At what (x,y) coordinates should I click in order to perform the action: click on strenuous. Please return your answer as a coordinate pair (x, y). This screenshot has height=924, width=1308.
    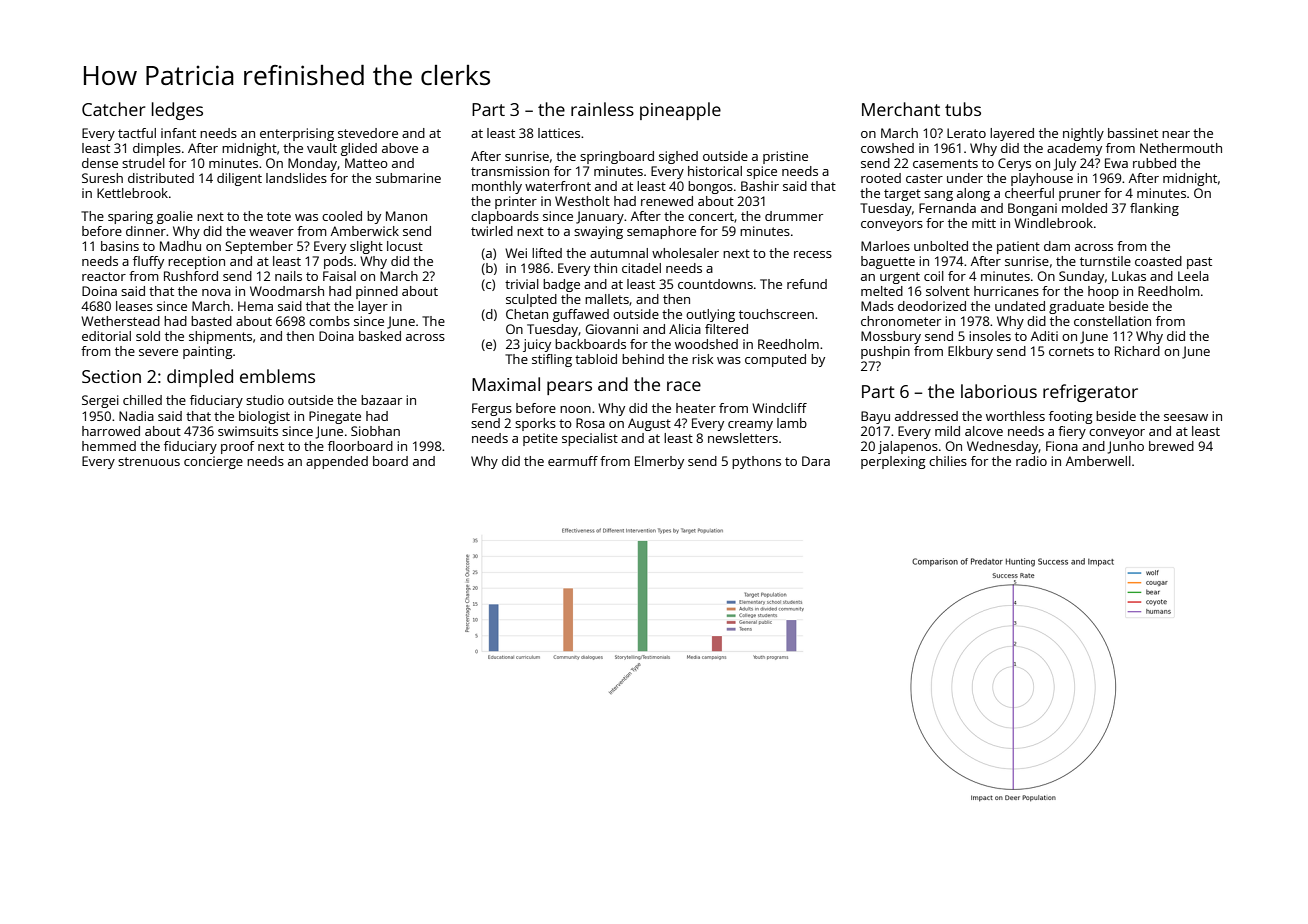
    Looking at the image, I should click on (149, 461).
